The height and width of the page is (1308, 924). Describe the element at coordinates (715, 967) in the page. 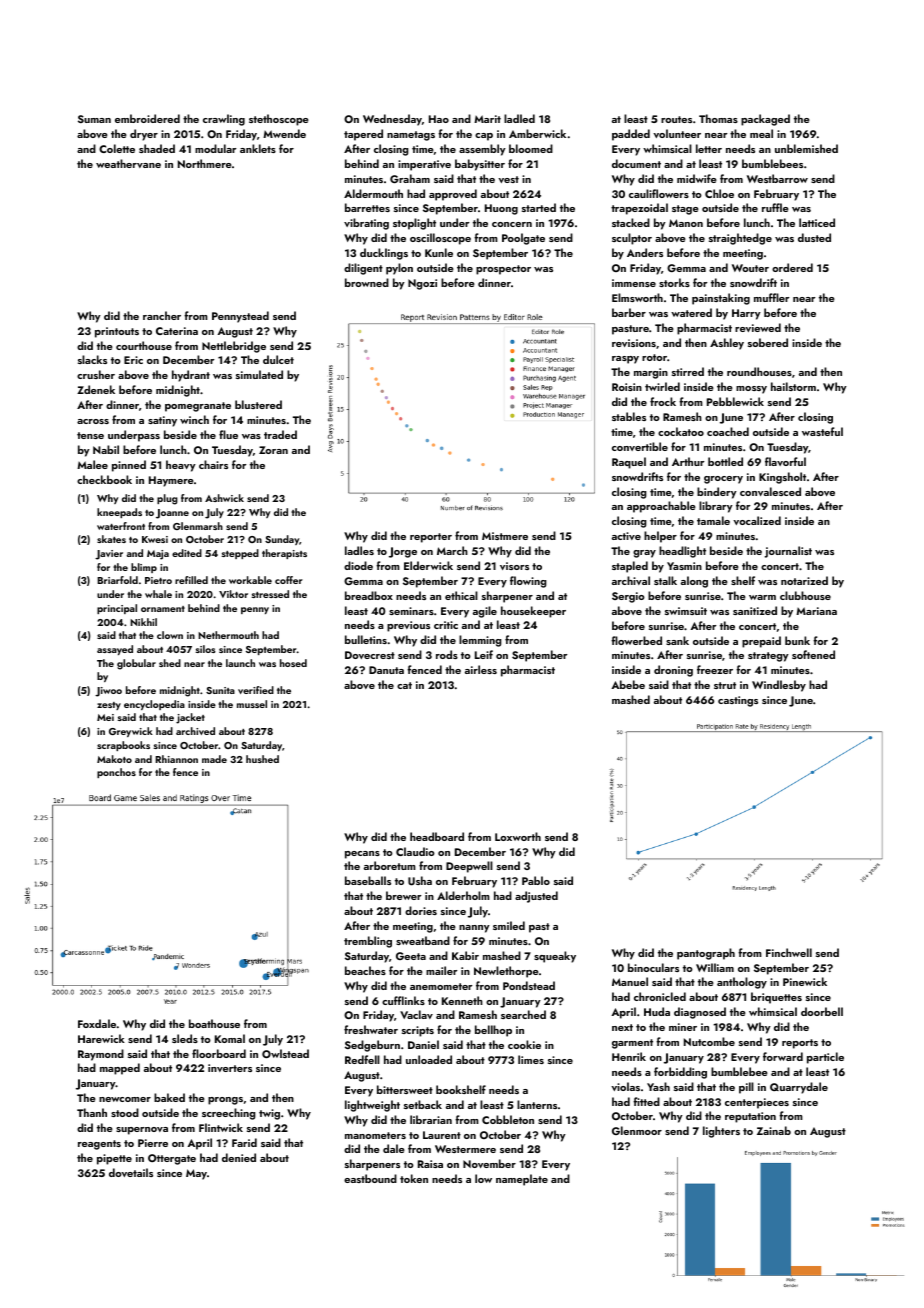

I see `William` at that location.
